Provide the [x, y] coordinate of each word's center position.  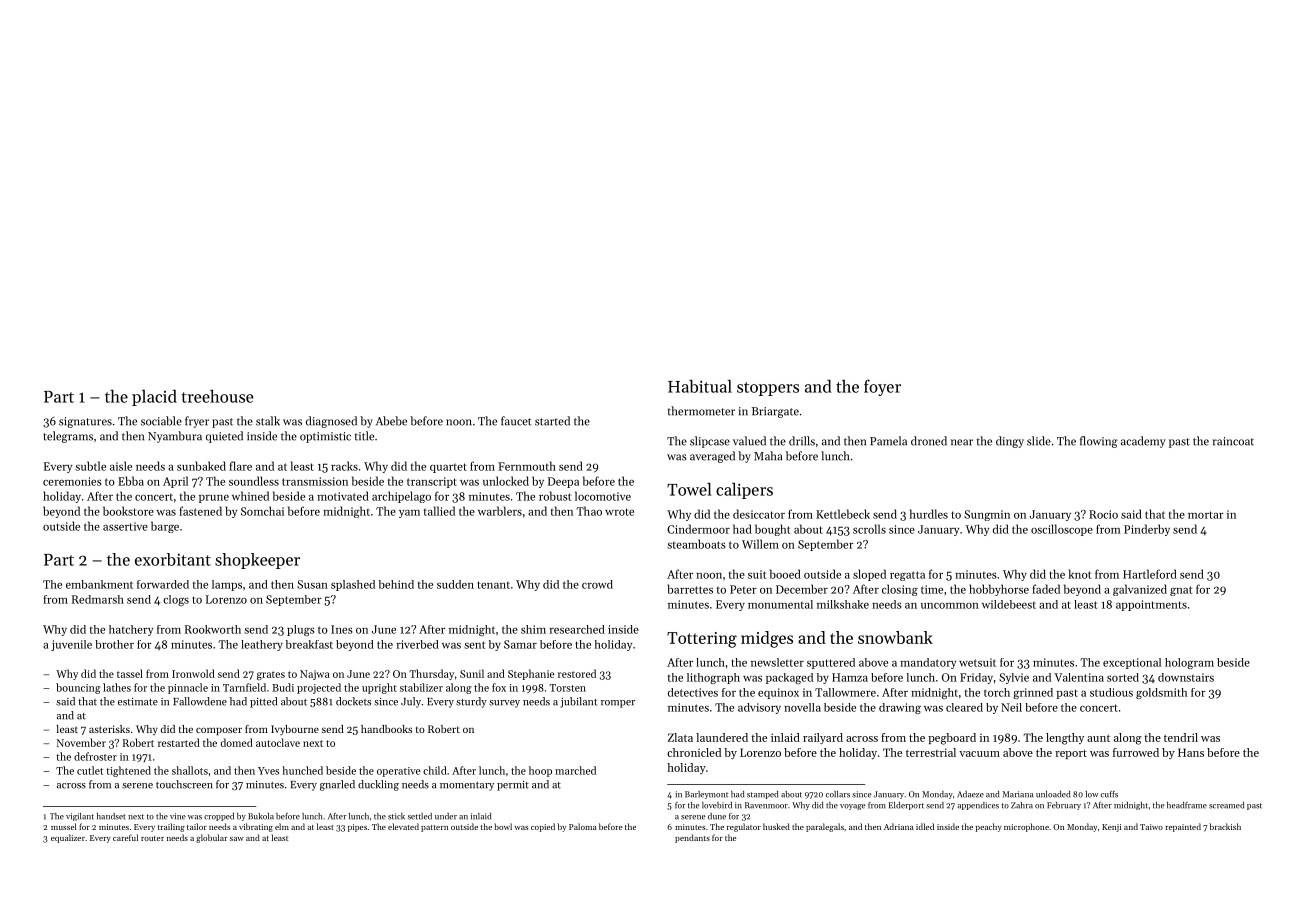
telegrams [68, 437]
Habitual [700, 386]
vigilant [80, 817]
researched [577, 629]
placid [154, 398]
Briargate [775, 412]
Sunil [472, 673]
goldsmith [1162, 693]
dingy [1010, 442]
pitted [263, 702]
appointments [1151, 605]
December [802, 589]
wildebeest [1009, 604]
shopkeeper [257, 561]
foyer [882, 387]
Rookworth [213, 629]
